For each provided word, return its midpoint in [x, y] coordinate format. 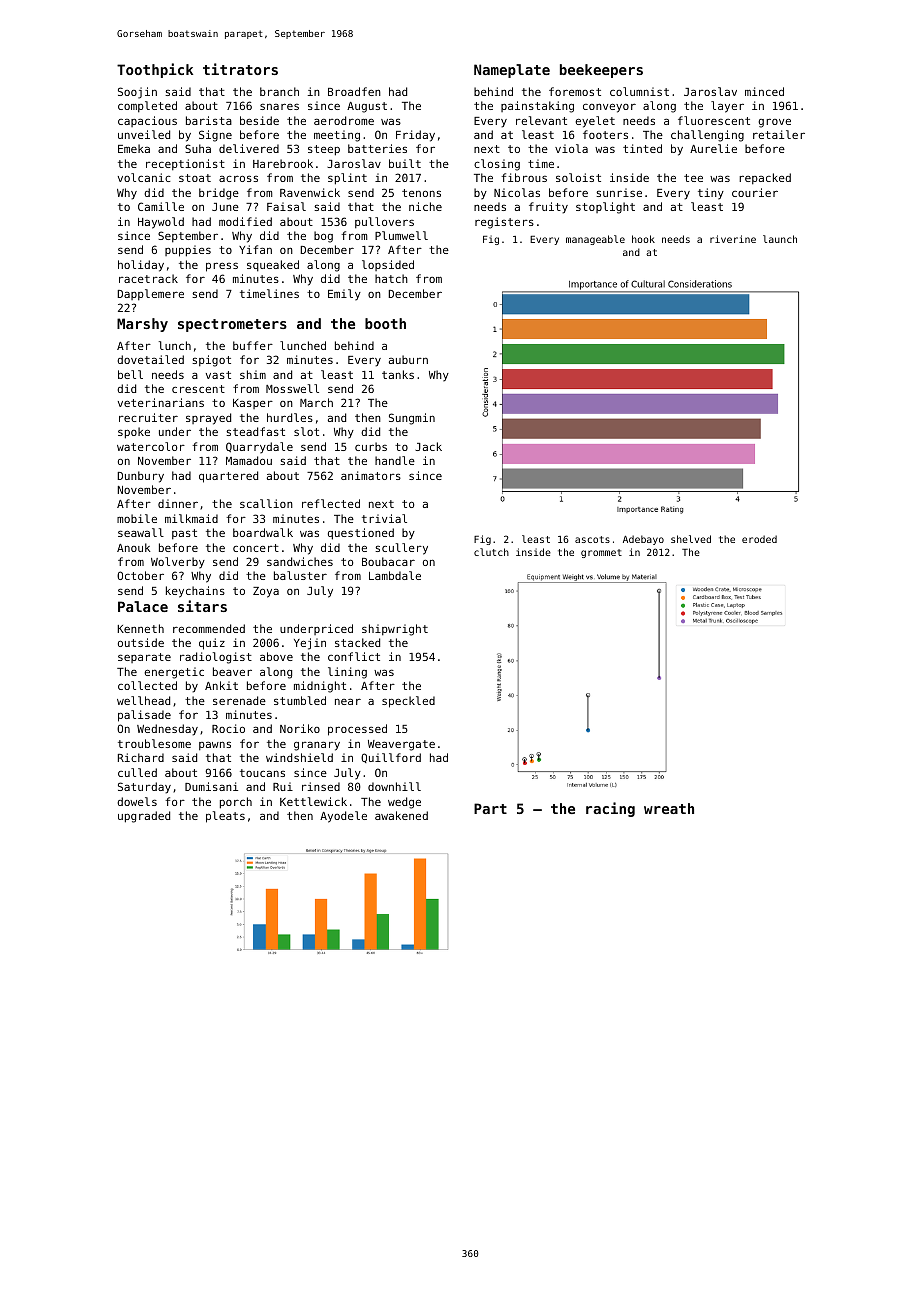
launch [780, 239]
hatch [391, 278]
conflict [354, 656]
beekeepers [601, 71]
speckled [408, 702]
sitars [202, 606]
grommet [601, 553]
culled [137, 772]
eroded [759, 539]
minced [764, 91]
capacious [147, 121]
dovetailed [150, 359]
